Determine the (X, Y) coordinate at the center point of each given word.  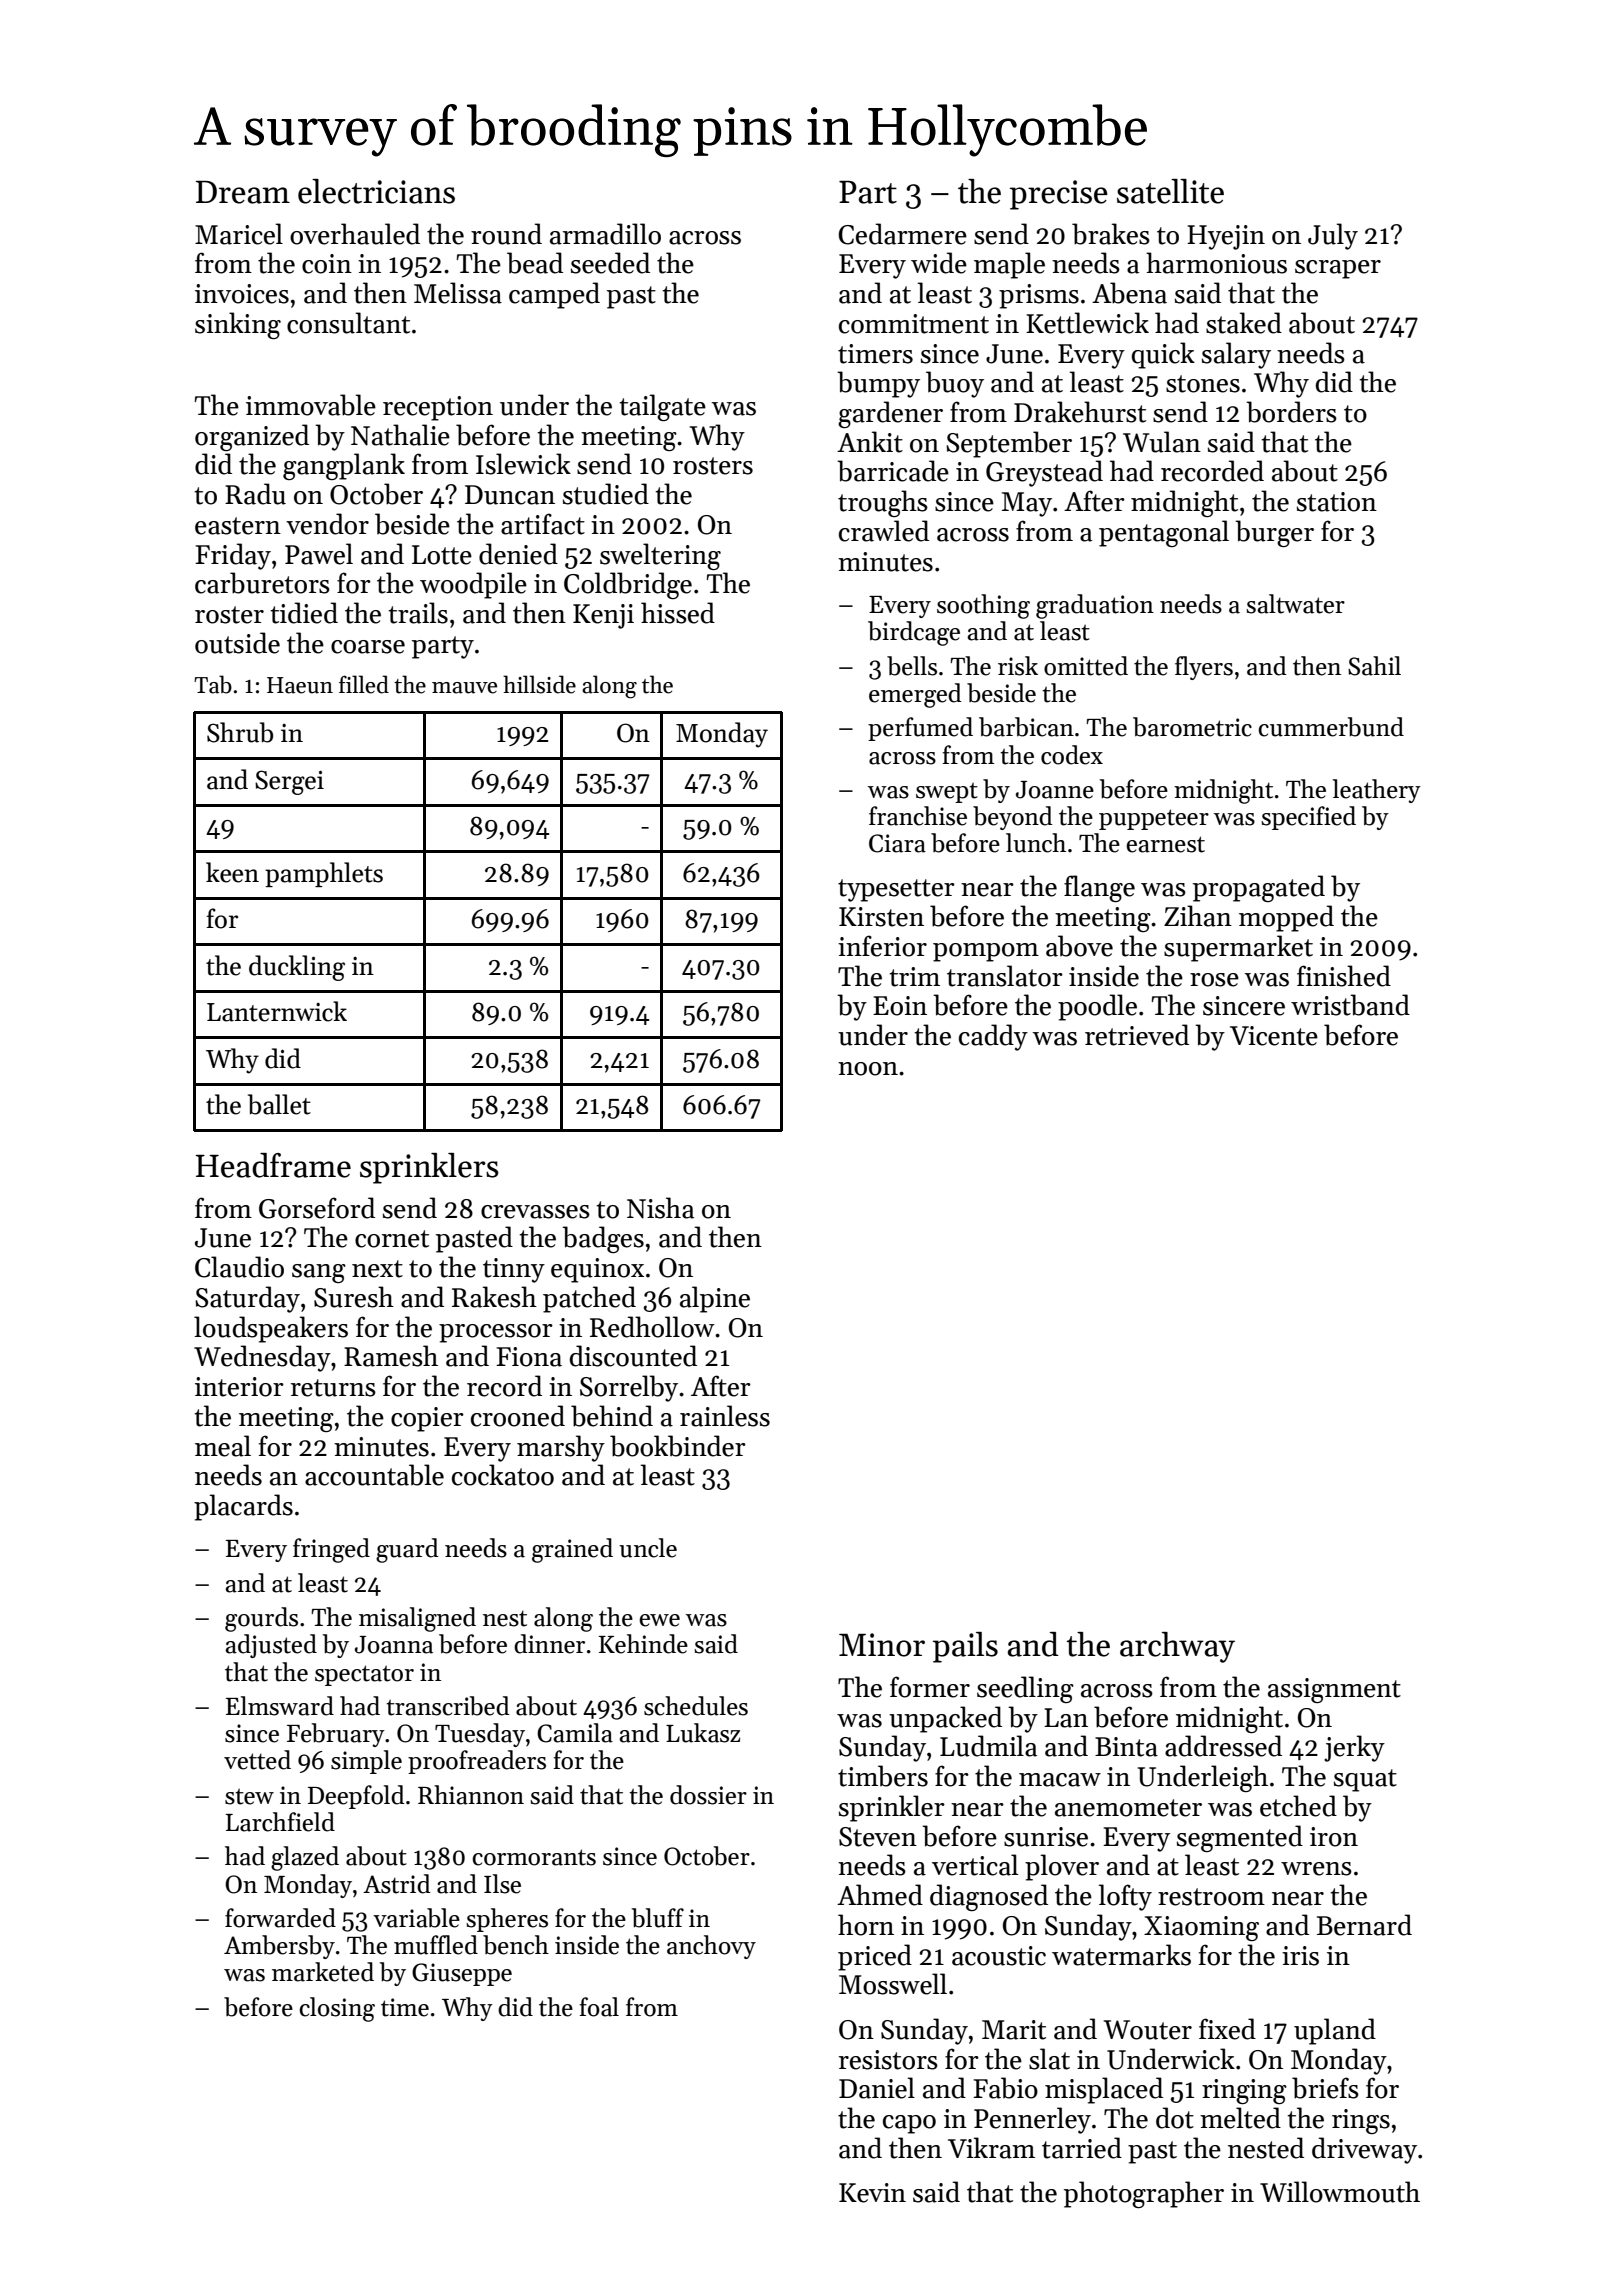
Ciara (897, 843)
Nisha (660, 1208)
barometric (1192, 727)
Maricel (239, 234)
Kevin (872, 2193)
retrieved (1137, 1035)
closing (337, 2009)
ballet (279, 1104)
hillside (539, 684)
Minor (882, 1645)
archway (1177, 1647)
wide (939, 263)
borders (1291, 412)
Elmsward (280, 1706)
